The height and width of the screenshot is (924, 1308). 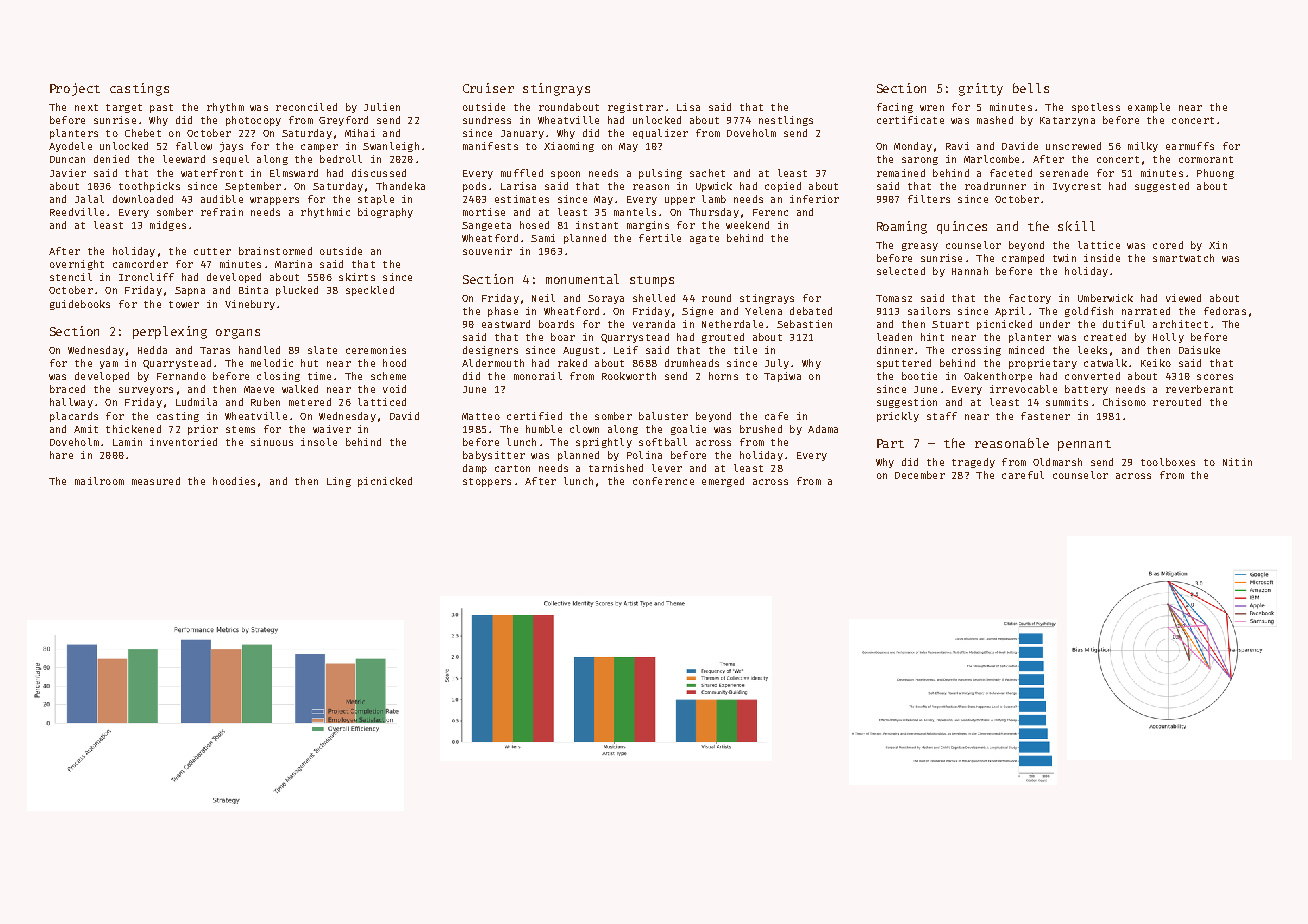 I want to click on monorail, so click(x=538, y=376).
